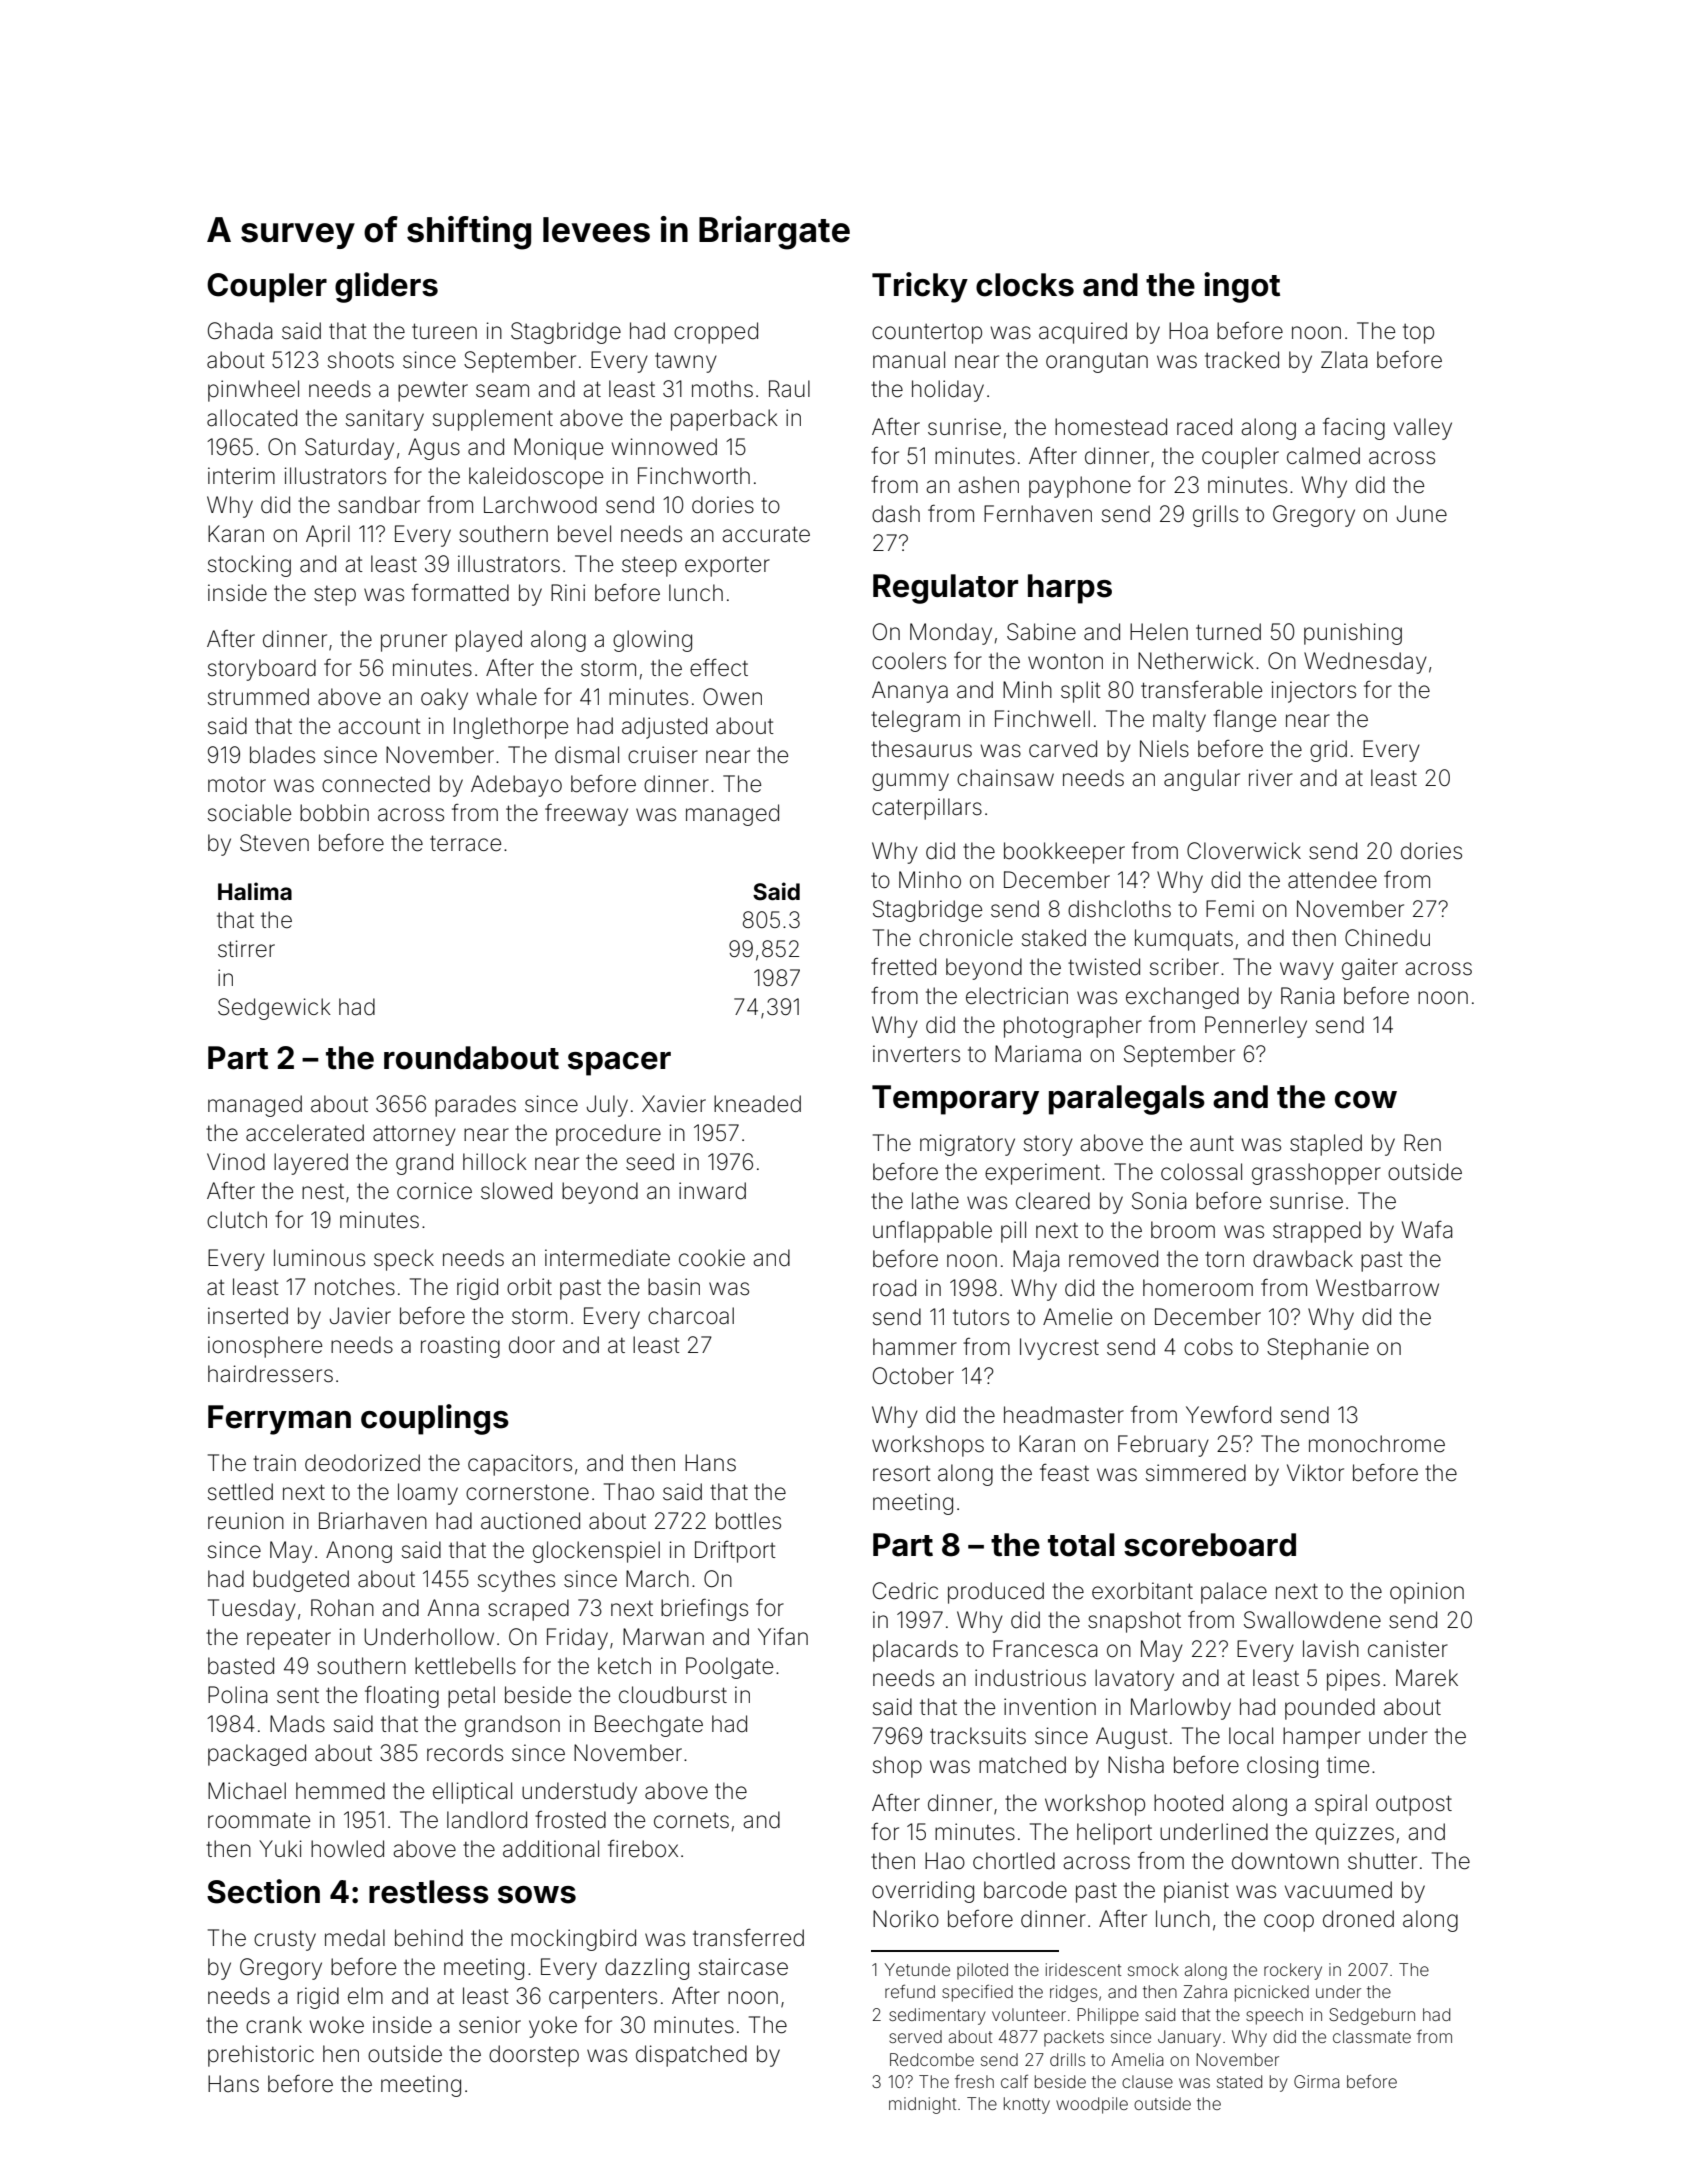 Image resolution: width=1683 pixels, height=2178 pixels. Describe the element at coordinates (444, 331) in the document. I see `tureen` at that location.
